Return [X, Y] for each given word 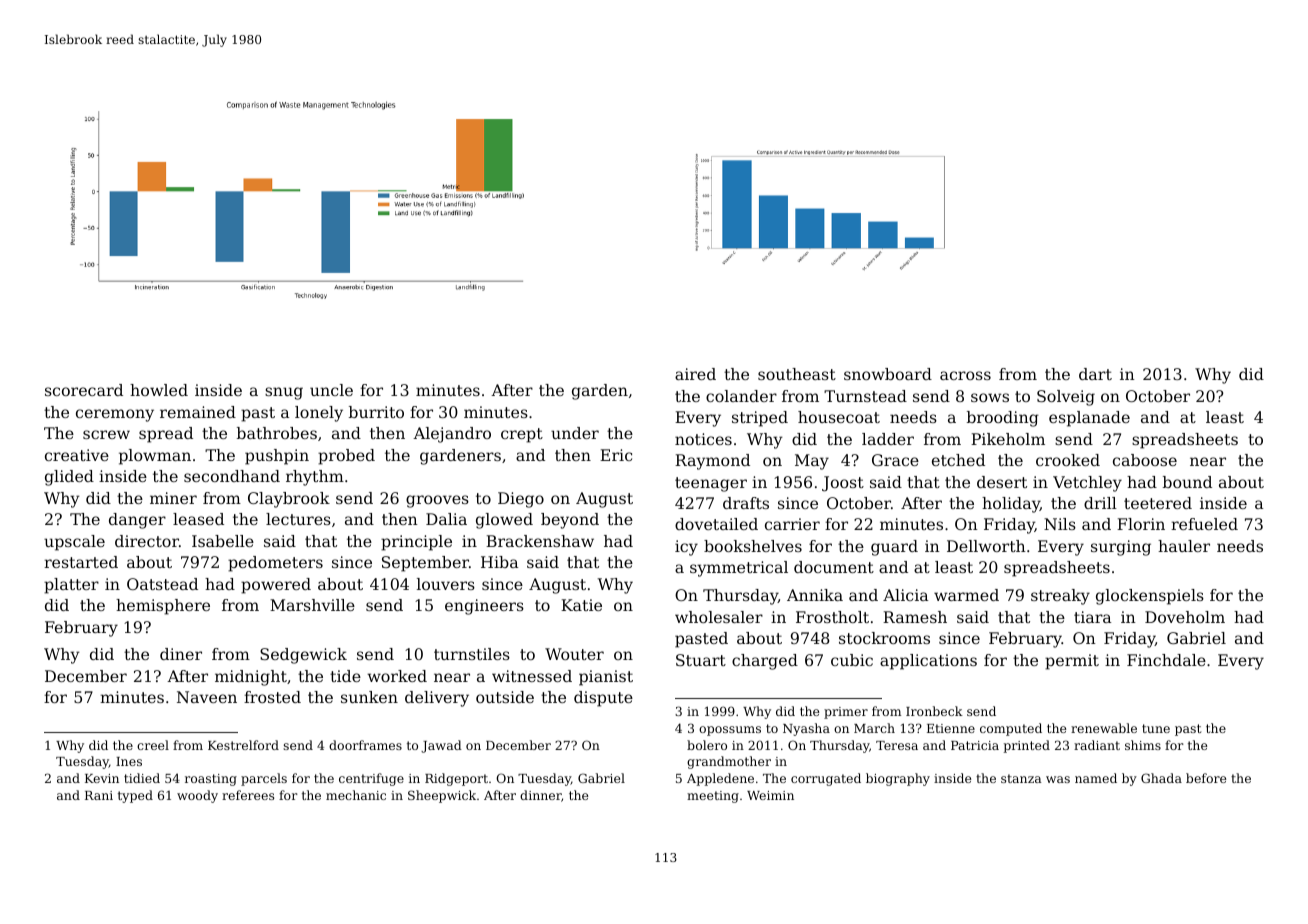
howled [159, 390]
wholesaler [719, 617]
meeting [713, 797]
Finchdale [1166, 660]
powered [276, 586]
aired [695, 374]
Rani [99, 795]
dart [1095, 374]
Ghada [1161, 778]
